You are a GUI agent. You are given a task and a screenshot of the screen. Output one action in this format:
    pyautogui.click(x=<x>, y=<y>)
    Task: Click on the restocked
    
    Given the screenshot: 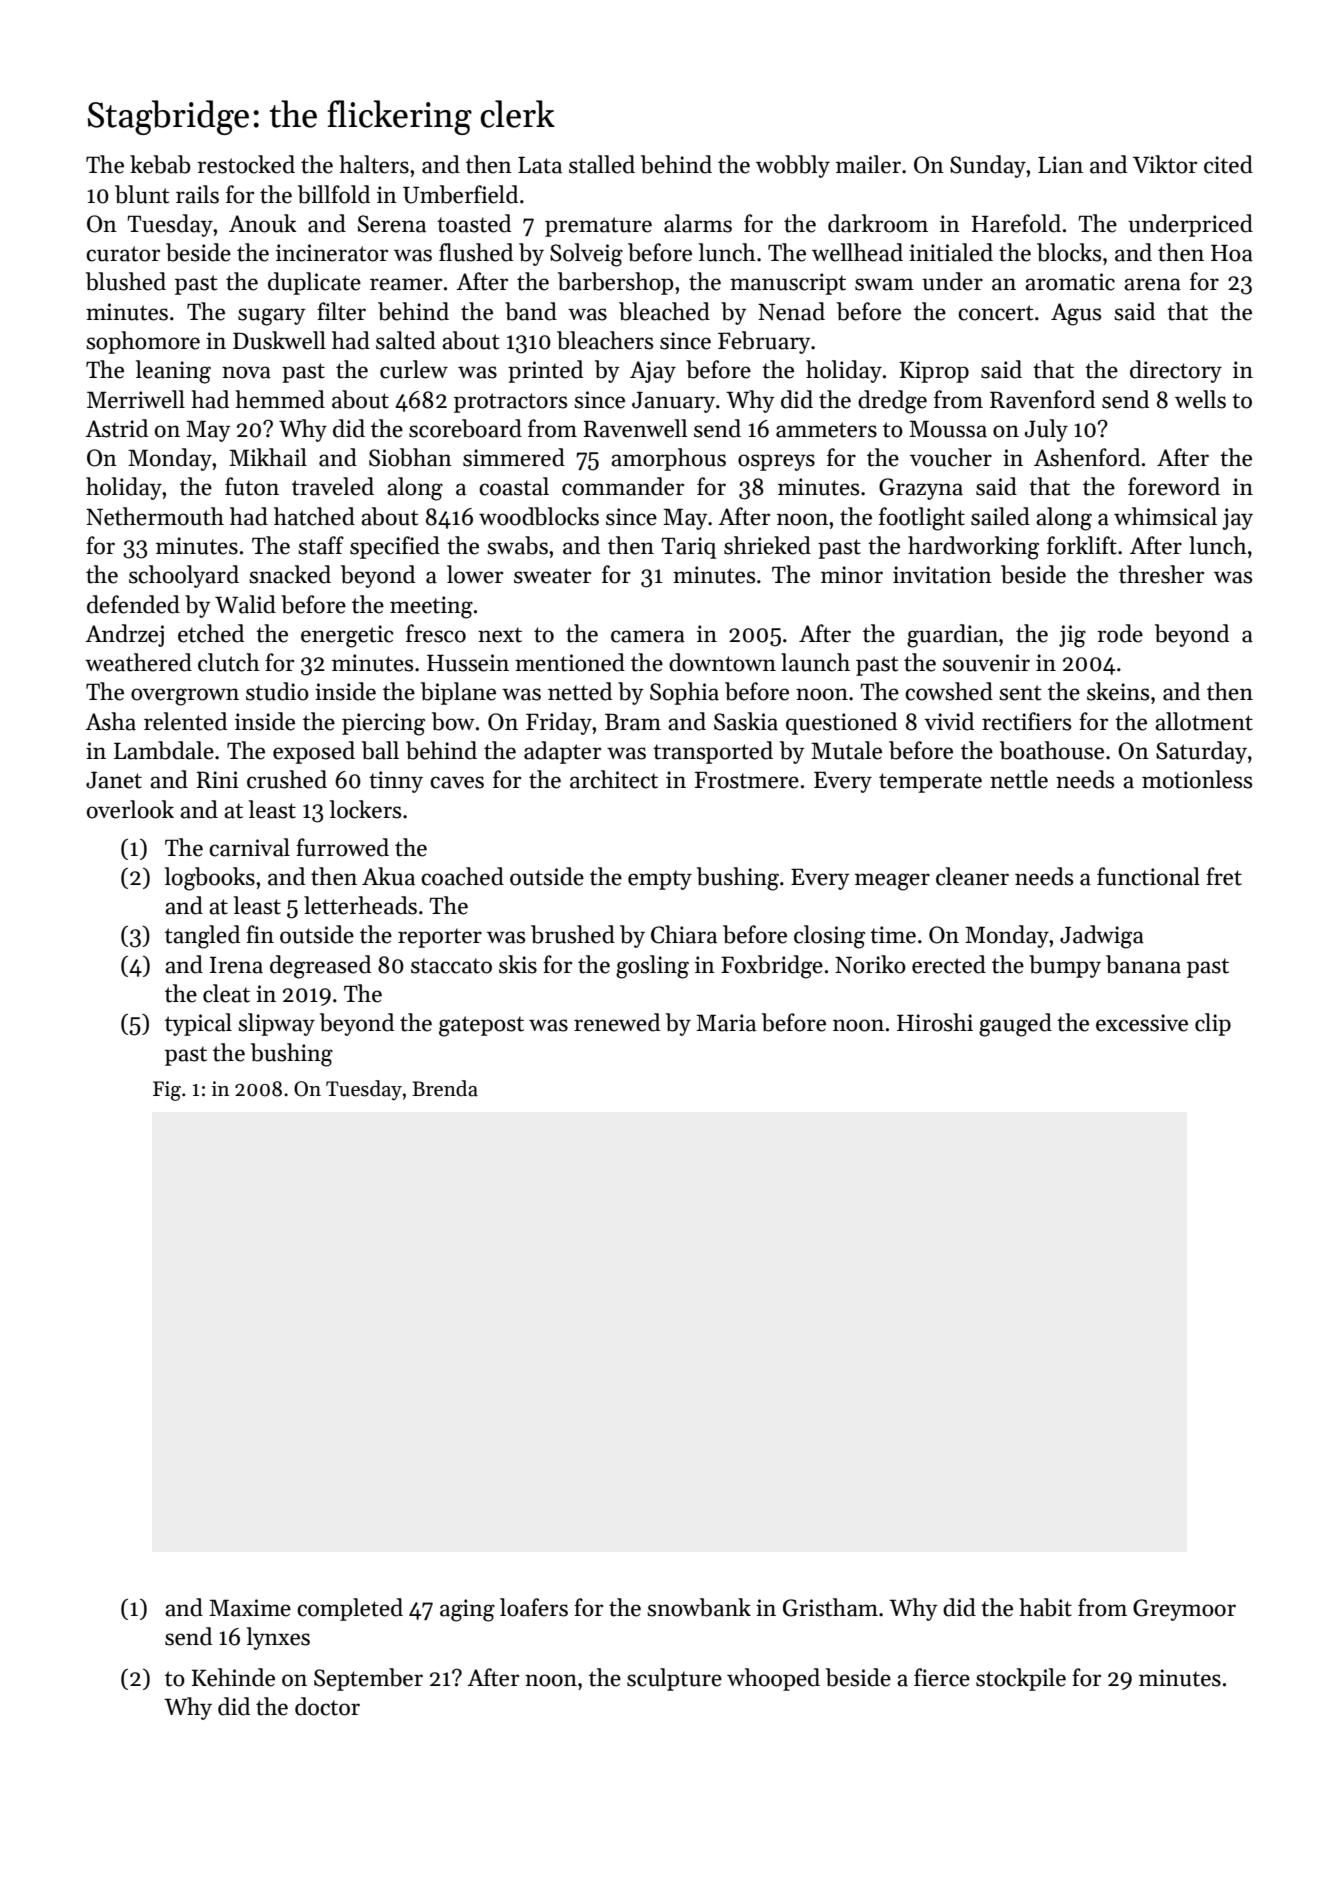 What is the action you would take?
    pyautogui.click(x=246, y=164)
